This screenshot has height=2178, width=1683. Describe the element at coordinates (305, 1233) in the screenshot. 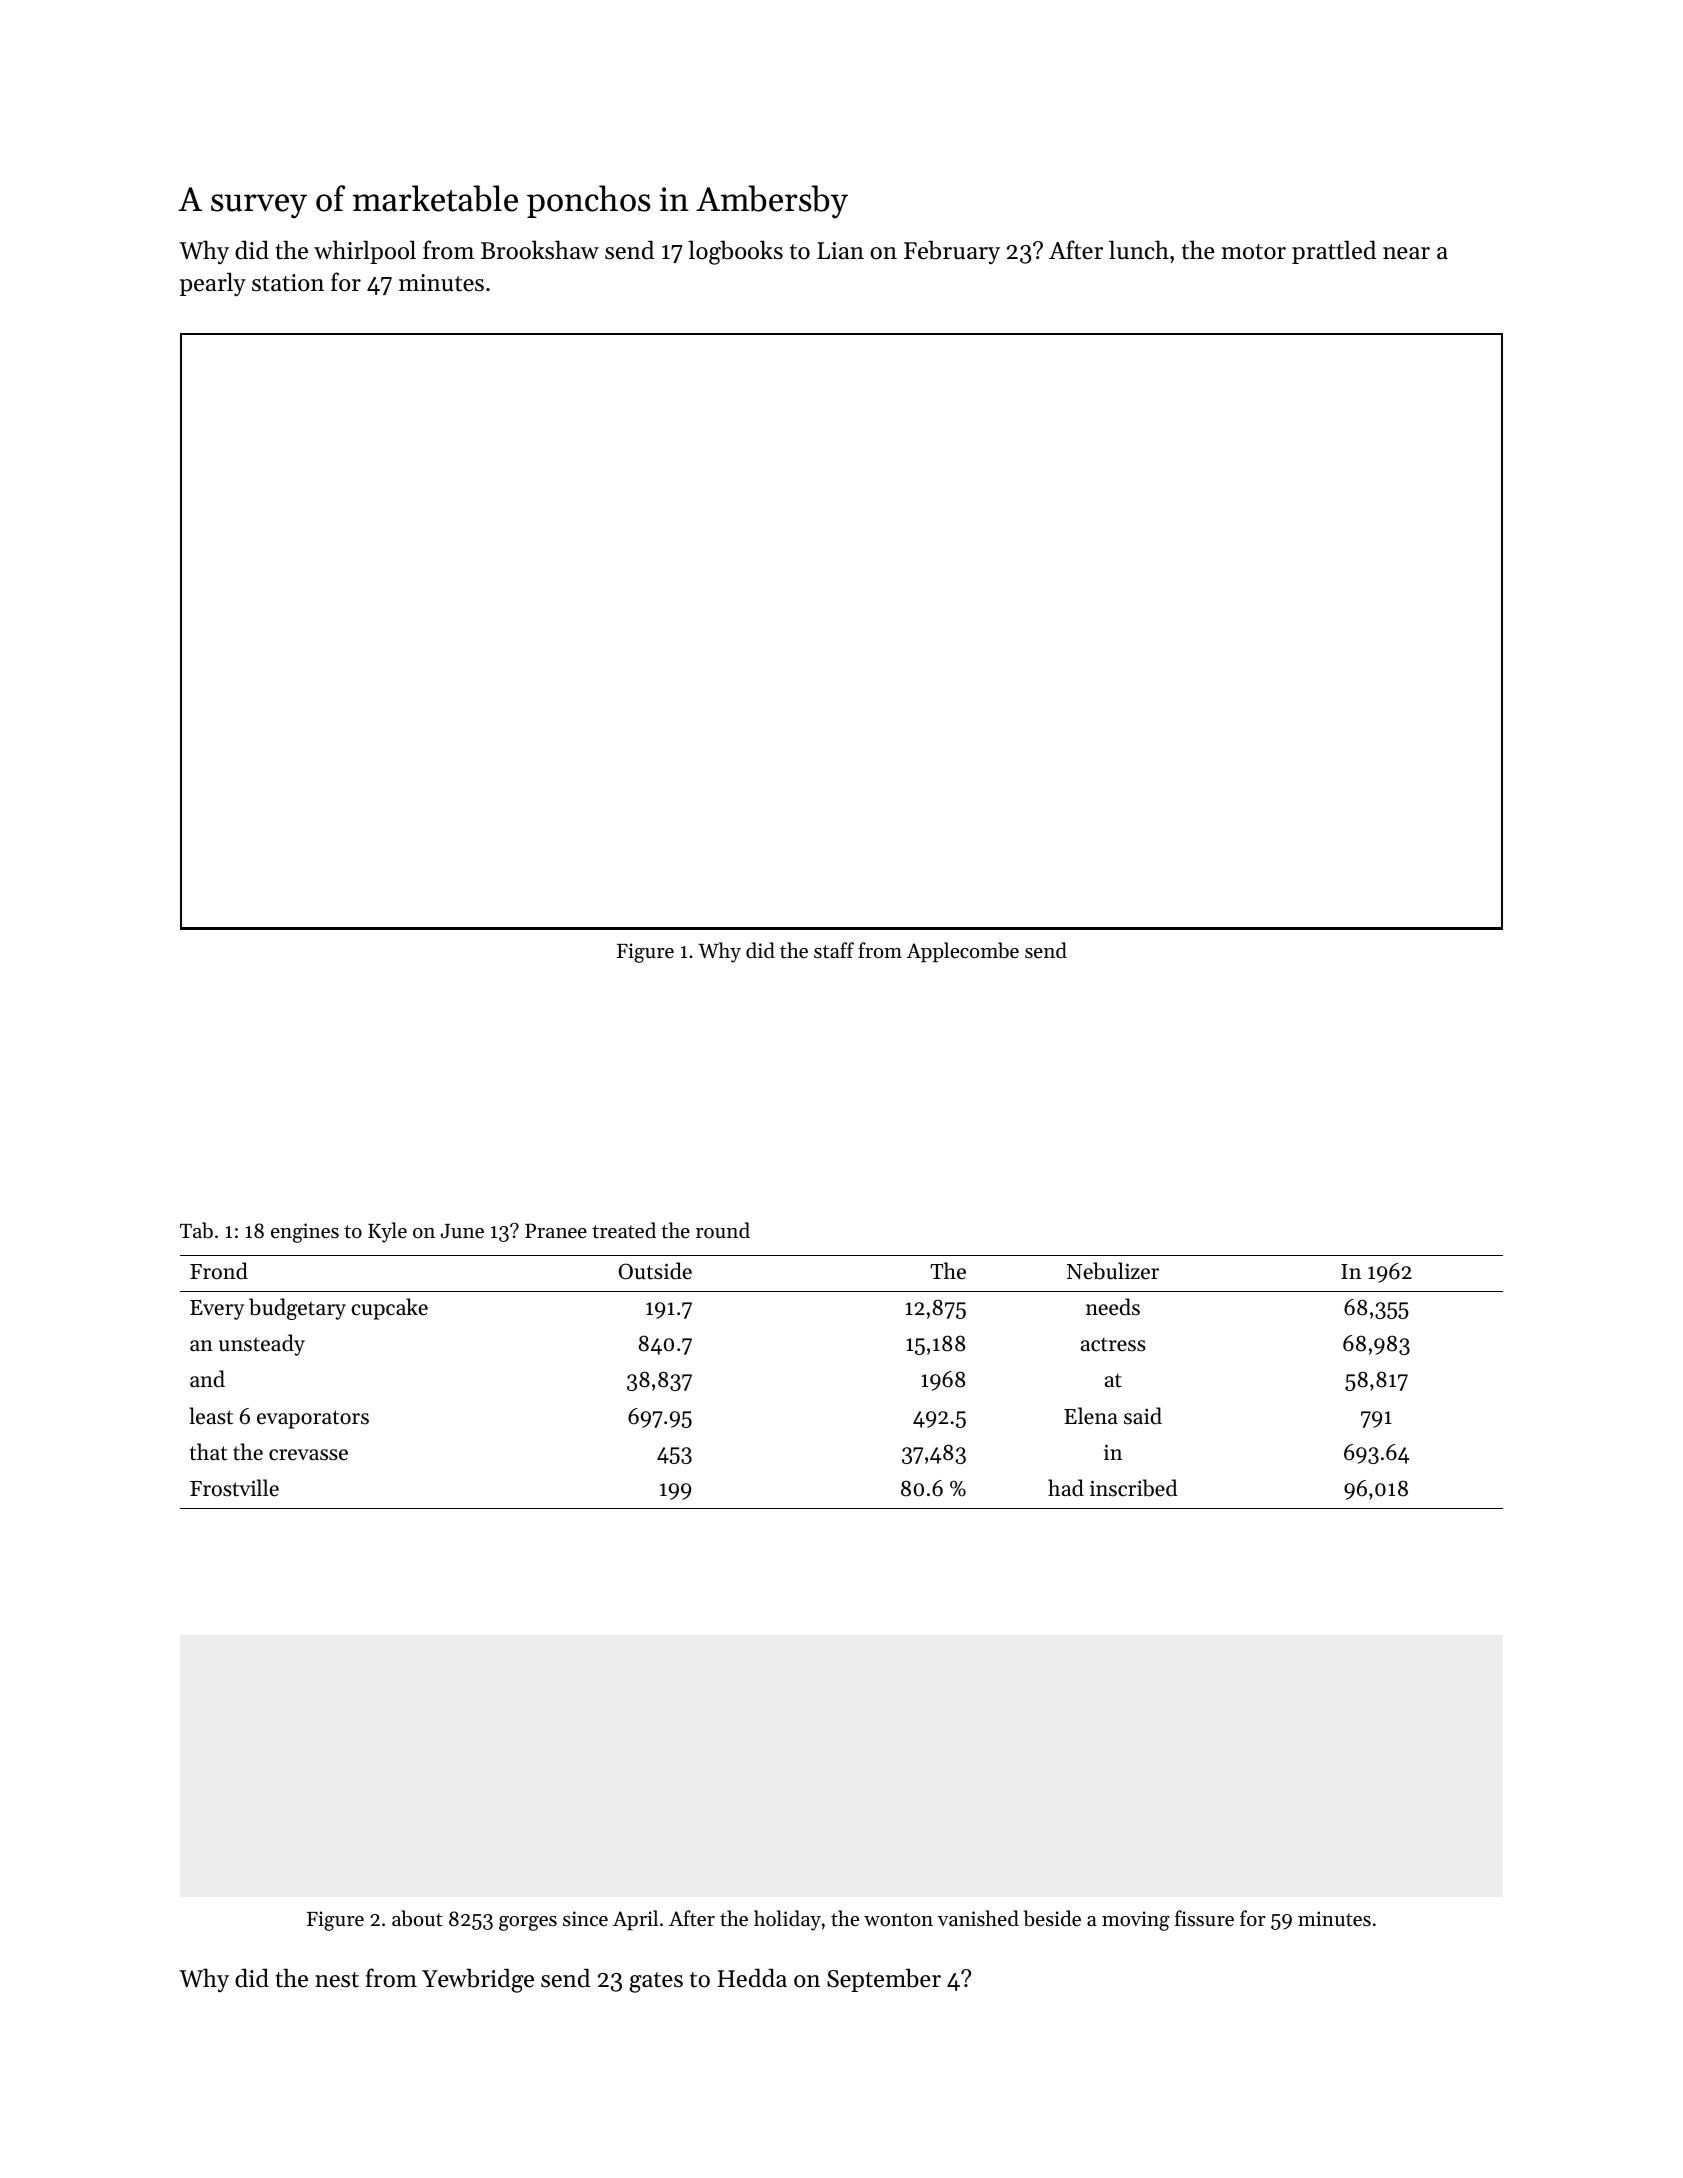

I see `engines` at that location.
